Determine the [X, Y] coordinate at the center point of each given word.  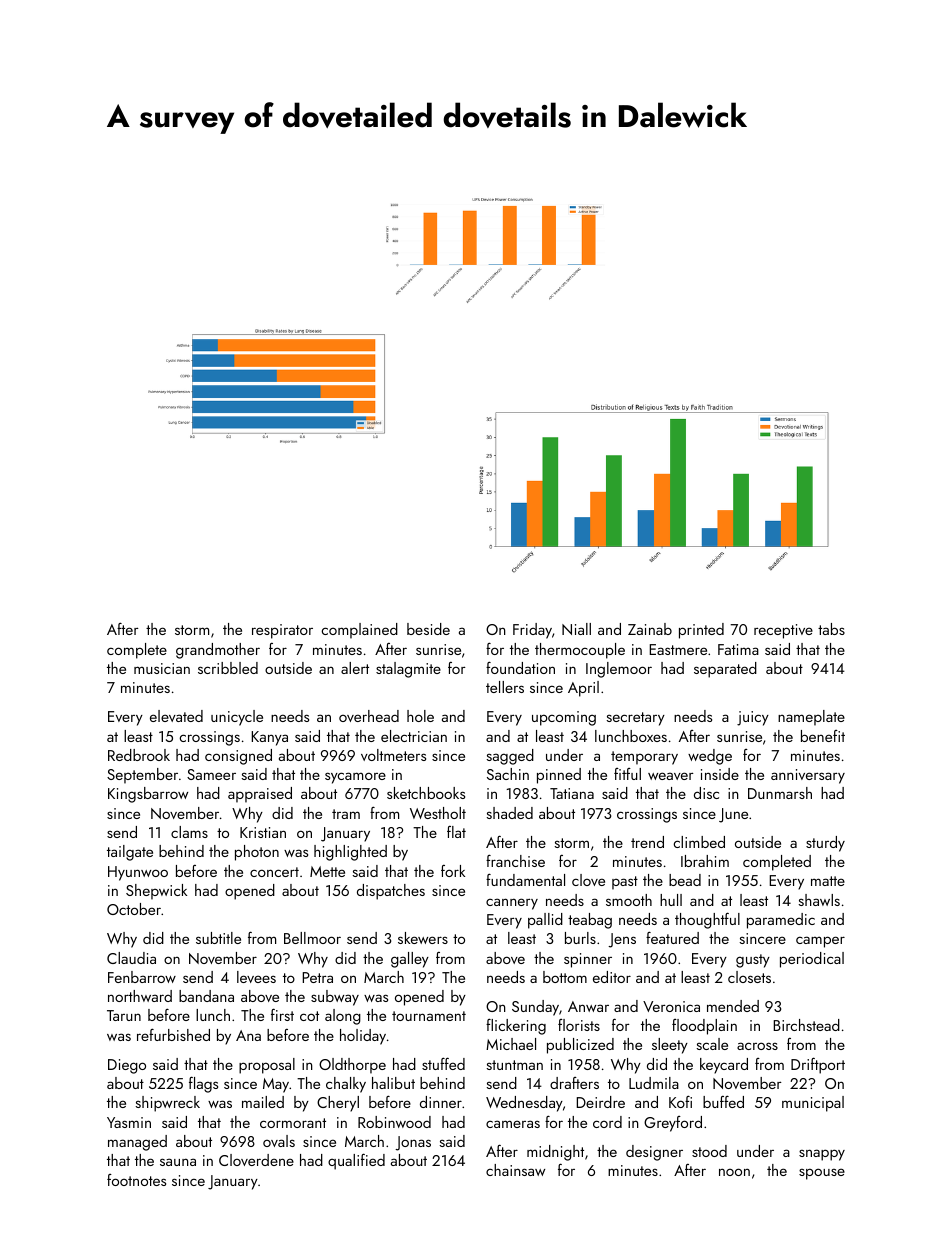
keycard [724, 1066]
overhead [369, 716]
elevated [176, 716]
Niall [576, 629]
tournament [429, 1016]
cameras [513, 1124]
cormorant [293, 1123]
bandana [206, 996]
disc [706, 793]
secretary [635, 719]
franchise [515, 860]
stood [709, 1151]
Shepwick [156, 892]
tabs [831, 629]
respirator [282, 631]
